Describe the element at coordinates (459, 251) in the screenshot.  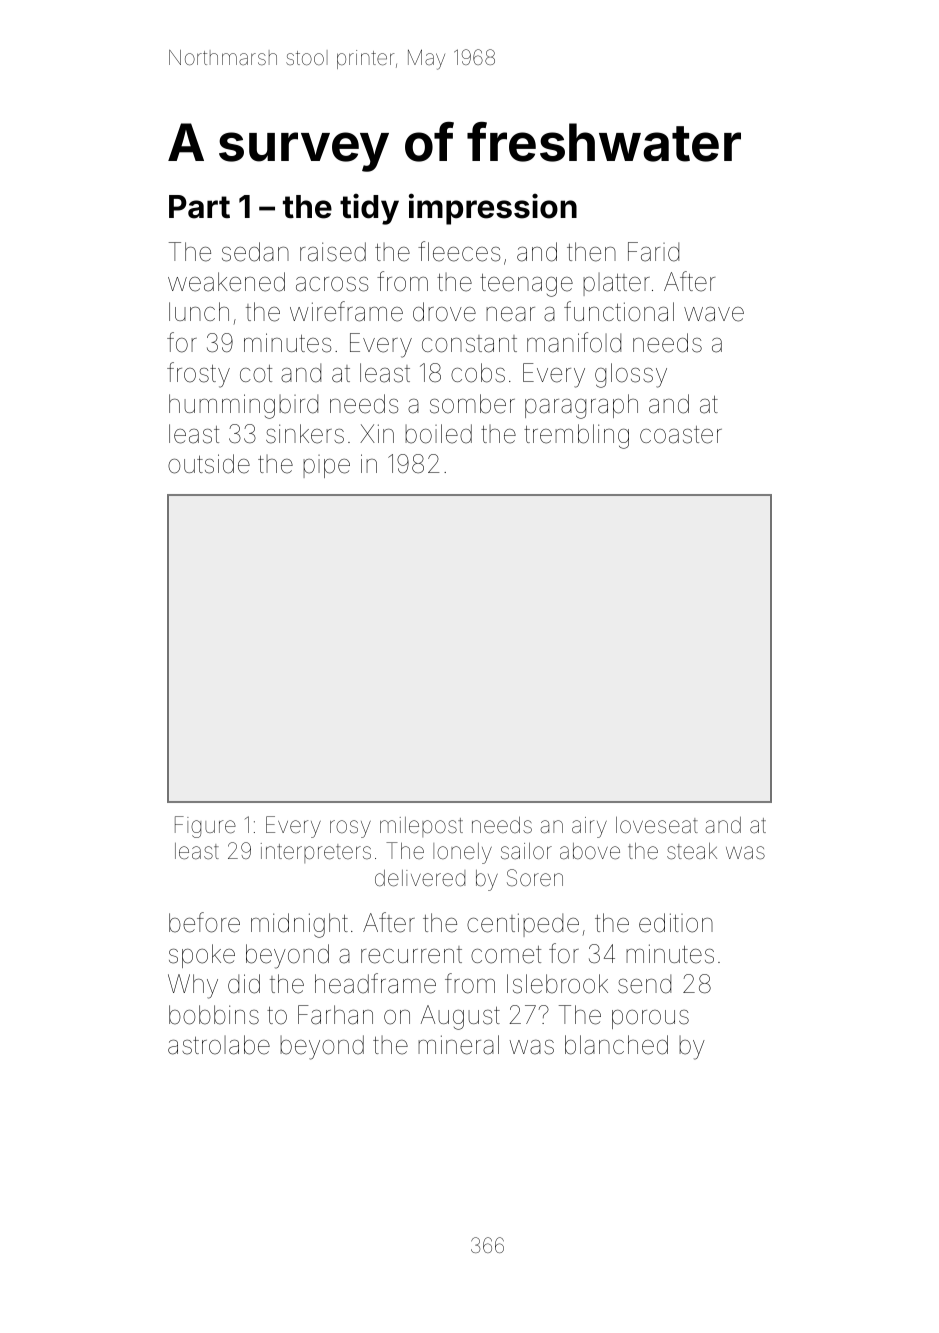
I see `fleeces` at that location.
